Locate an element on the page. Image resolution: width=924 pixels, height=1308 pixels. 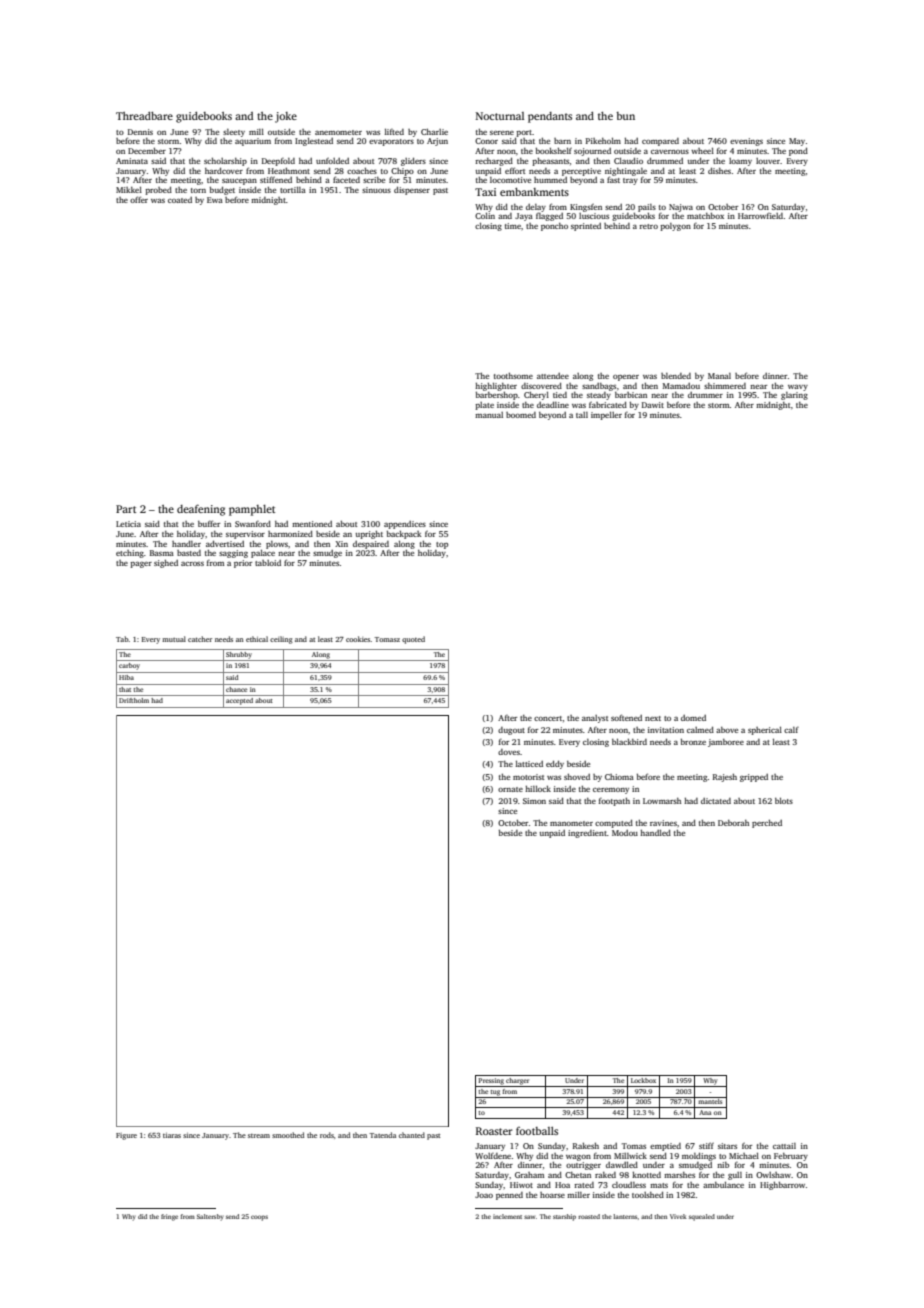
opener is located at coordinates (626, 378).
